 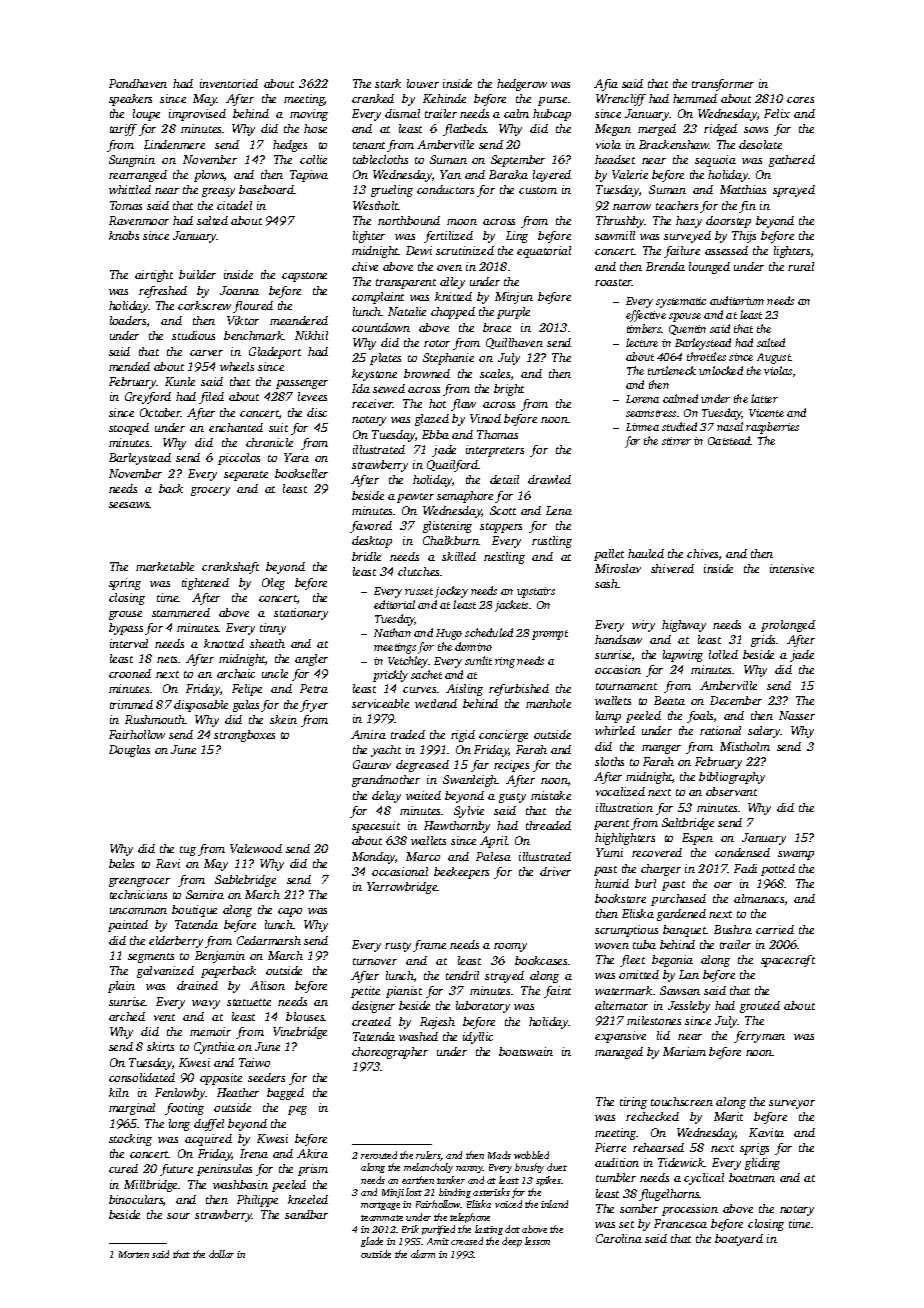 What do you see at coordinates (483, 1007) in the document?
I see `laboratory` at bounding box center [483, 1007].
